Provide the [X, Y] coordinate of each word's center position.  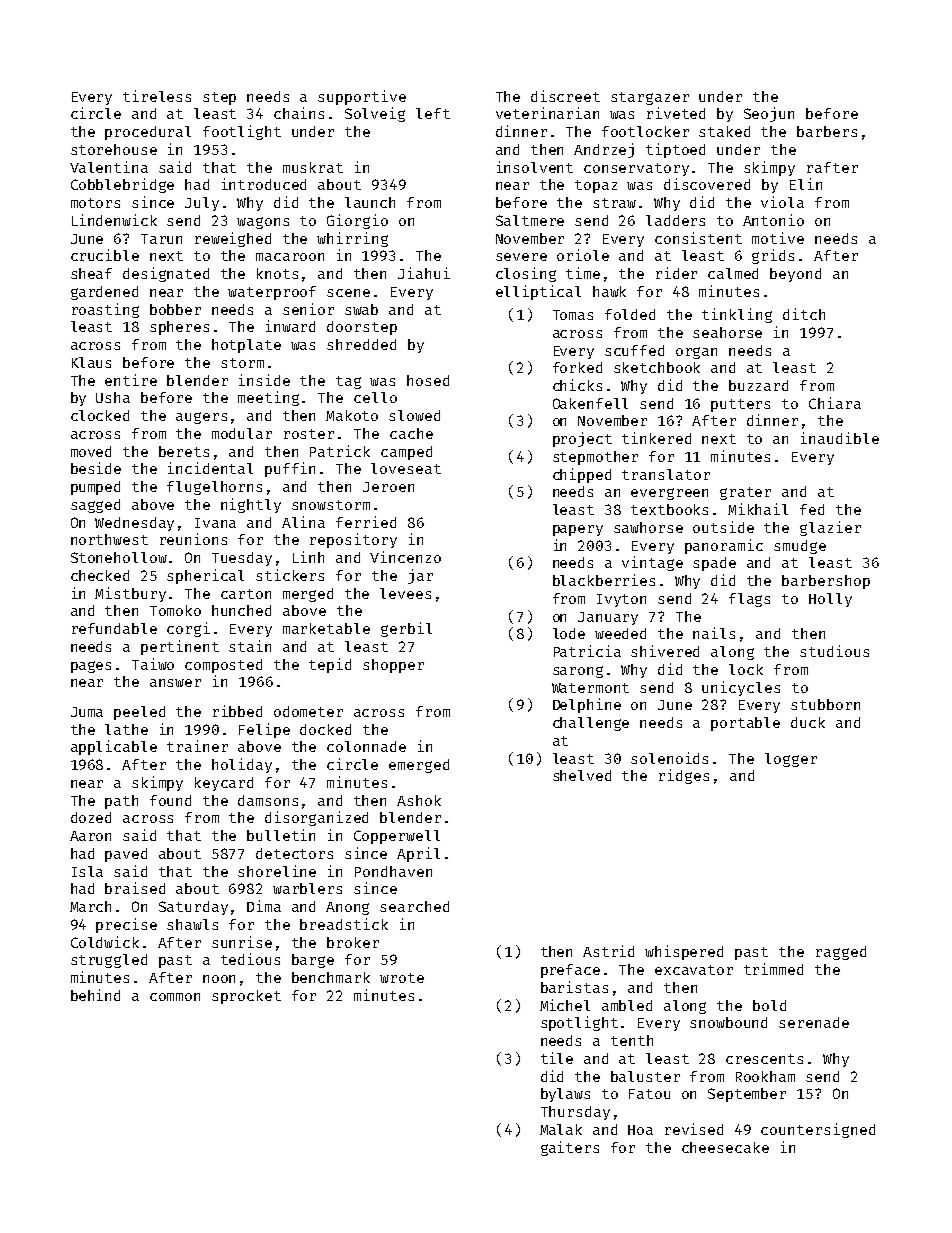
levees [405, 593]
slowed [414, 415]
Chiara [835, 403]
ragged [841, 953]
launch [370, 202]
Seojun [769, 114]
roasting [105, 310]
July [202, 204]
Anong [347, 908]
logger [791, 760]
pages [91, 667]
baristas [574, 987]
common [175, 997]
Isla [87, 871]
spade [714, 564]
